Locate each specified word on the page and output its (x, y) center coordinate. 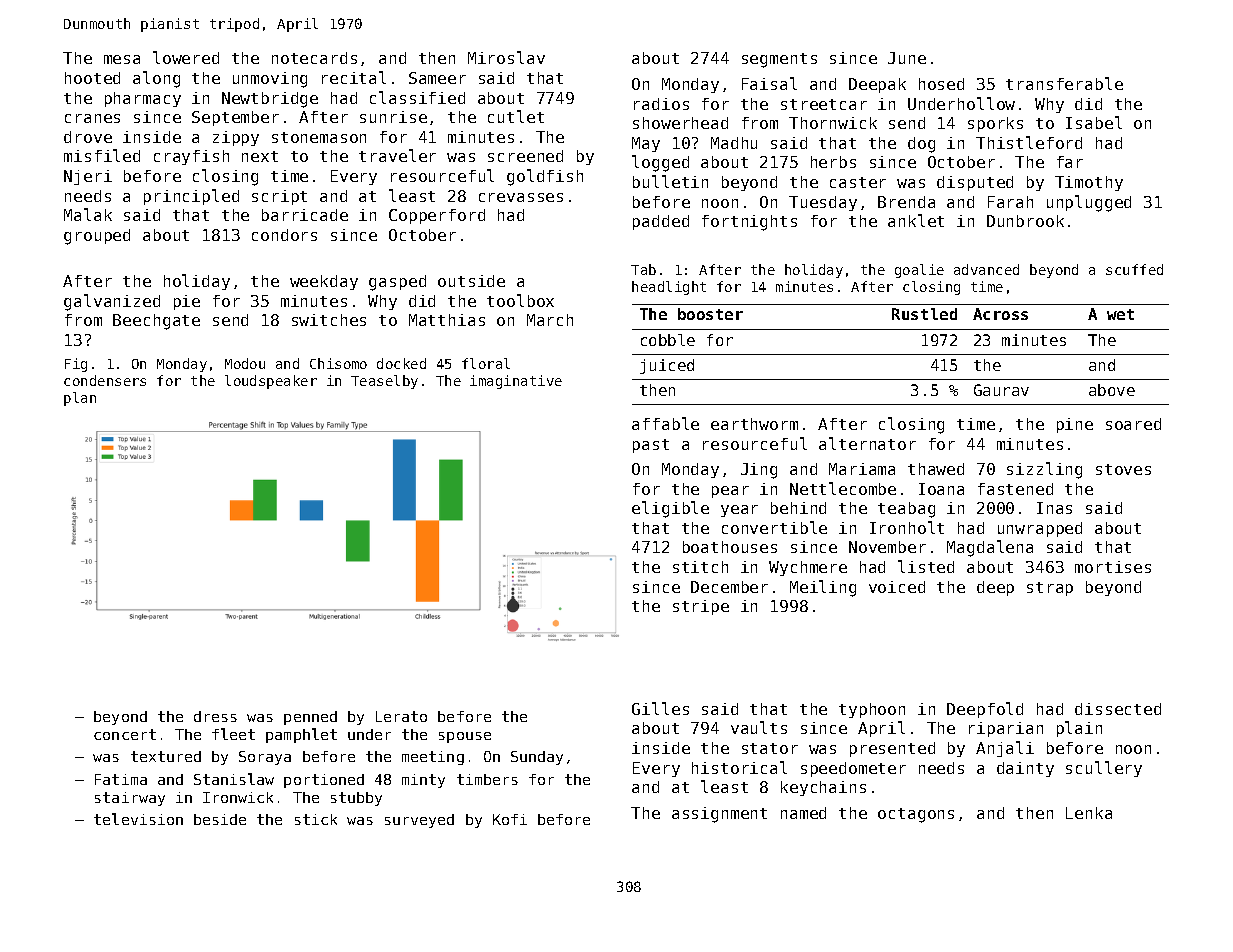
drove (88, 137)
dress (215, 716)
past (651, 446)
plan (80, 399)
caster (858, 182)
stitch (700, 567)
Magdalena (990, 548)
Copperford (437, 216)
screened (525, 156)
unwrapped (1040, 529)
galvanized (112, 302)
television (138, 819)
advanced (986, 269)
